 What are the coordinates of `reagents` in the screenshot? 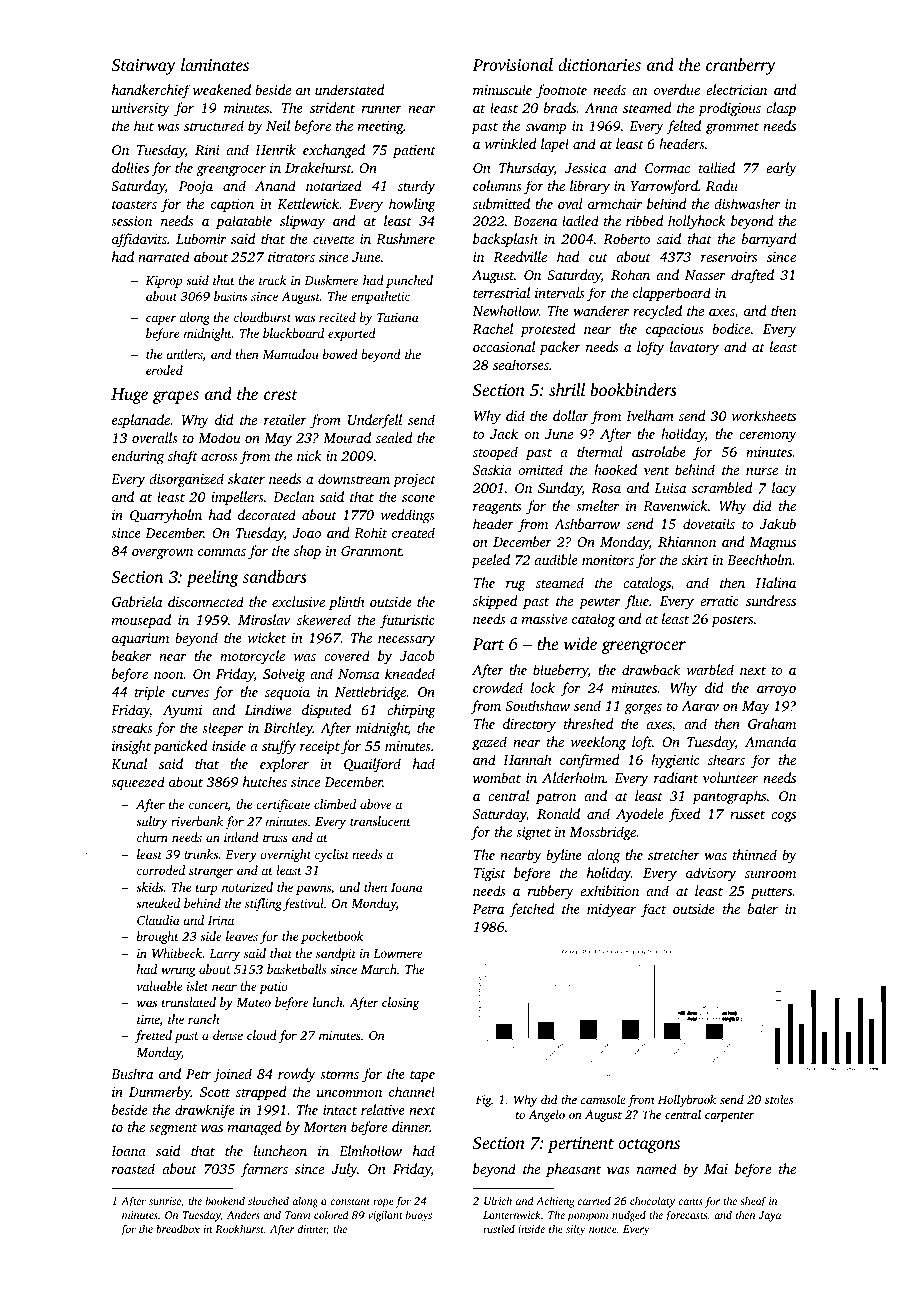 It's located at (497, 508).
